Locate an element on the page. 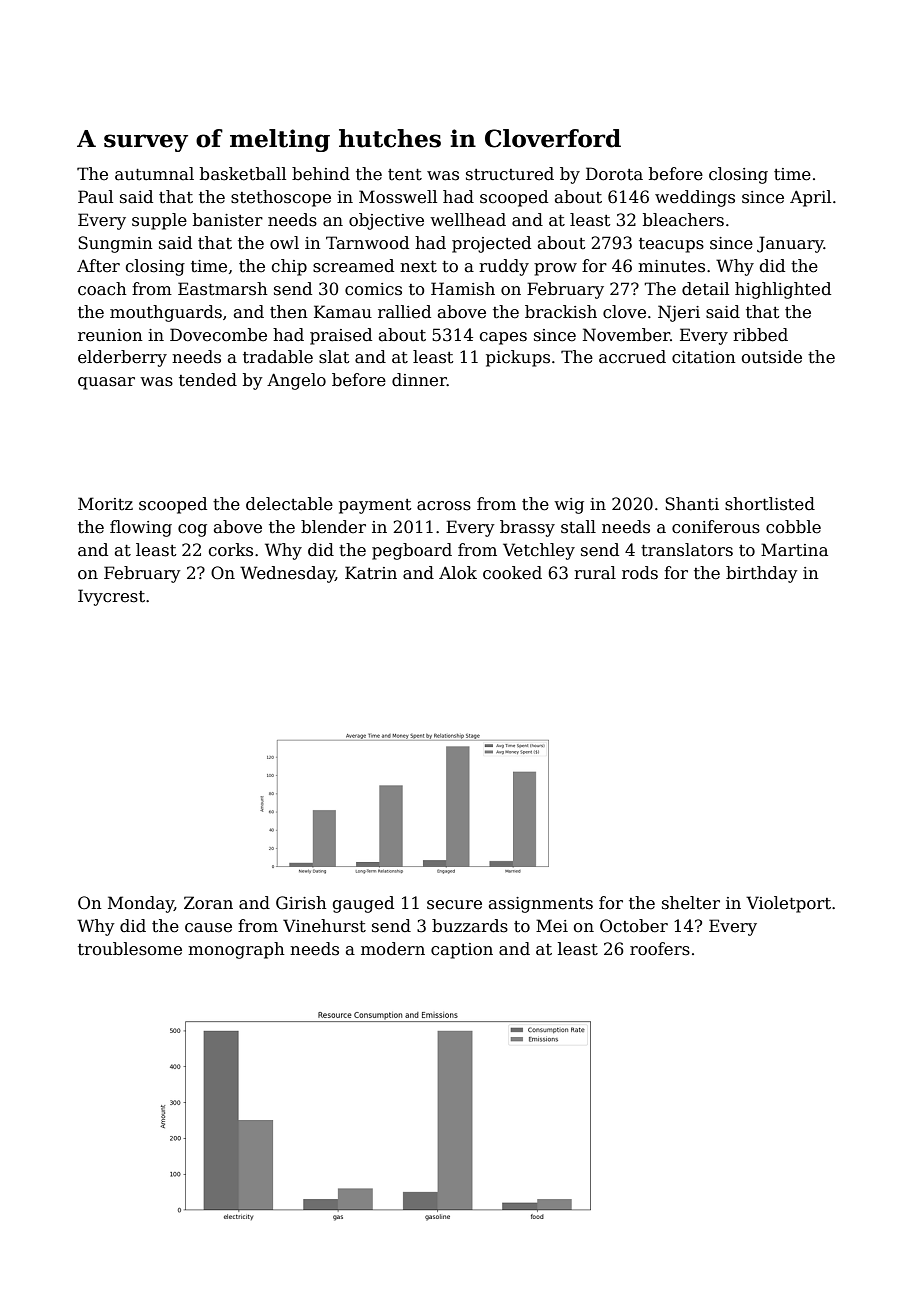 The width and height of the page is (924, 1308). Njeri is located at coordinates (679, 313).
